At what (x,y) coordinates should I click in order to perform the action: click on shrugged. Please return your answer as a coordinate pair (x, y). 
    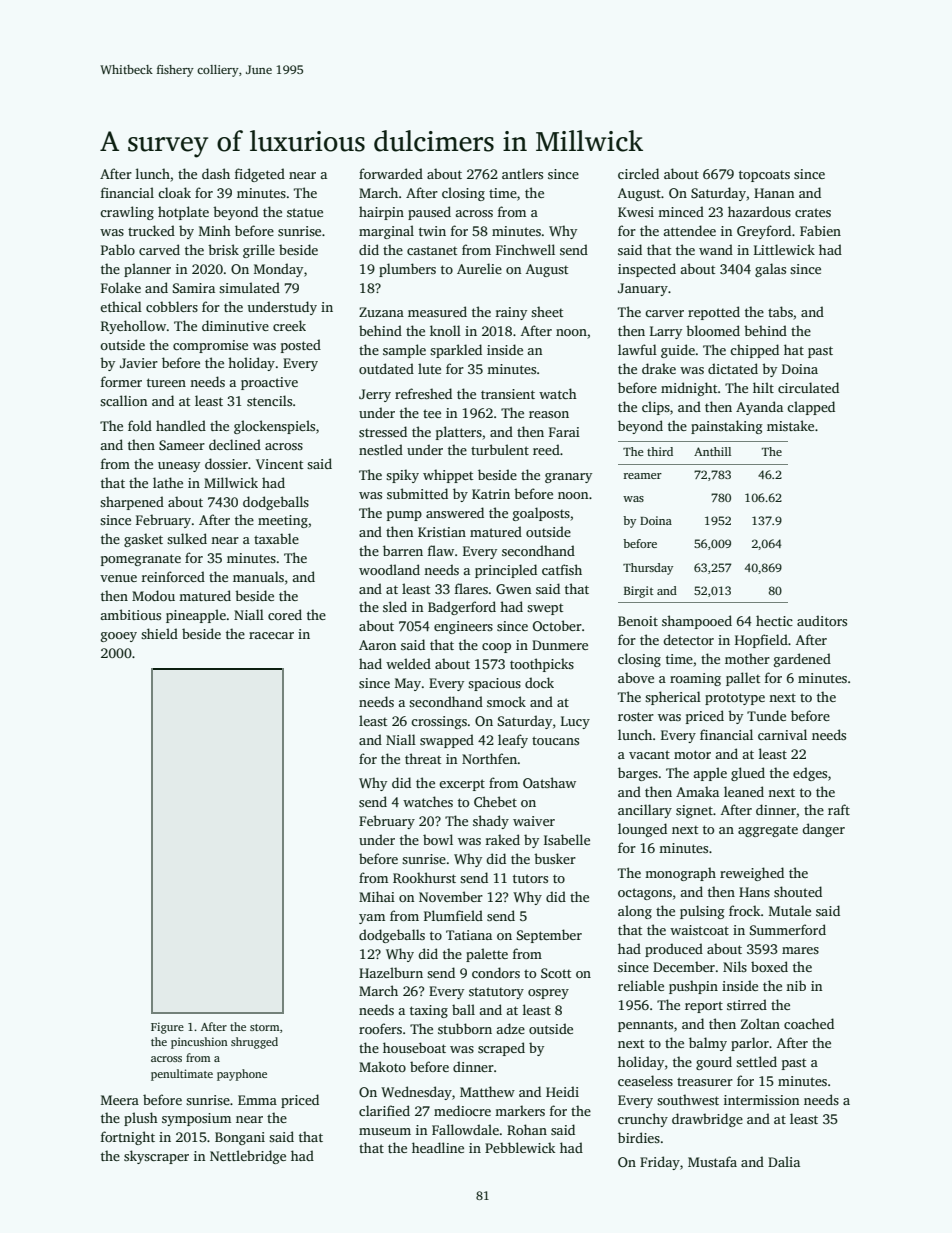
    Looking at the image, I should click on (254, 1043).
